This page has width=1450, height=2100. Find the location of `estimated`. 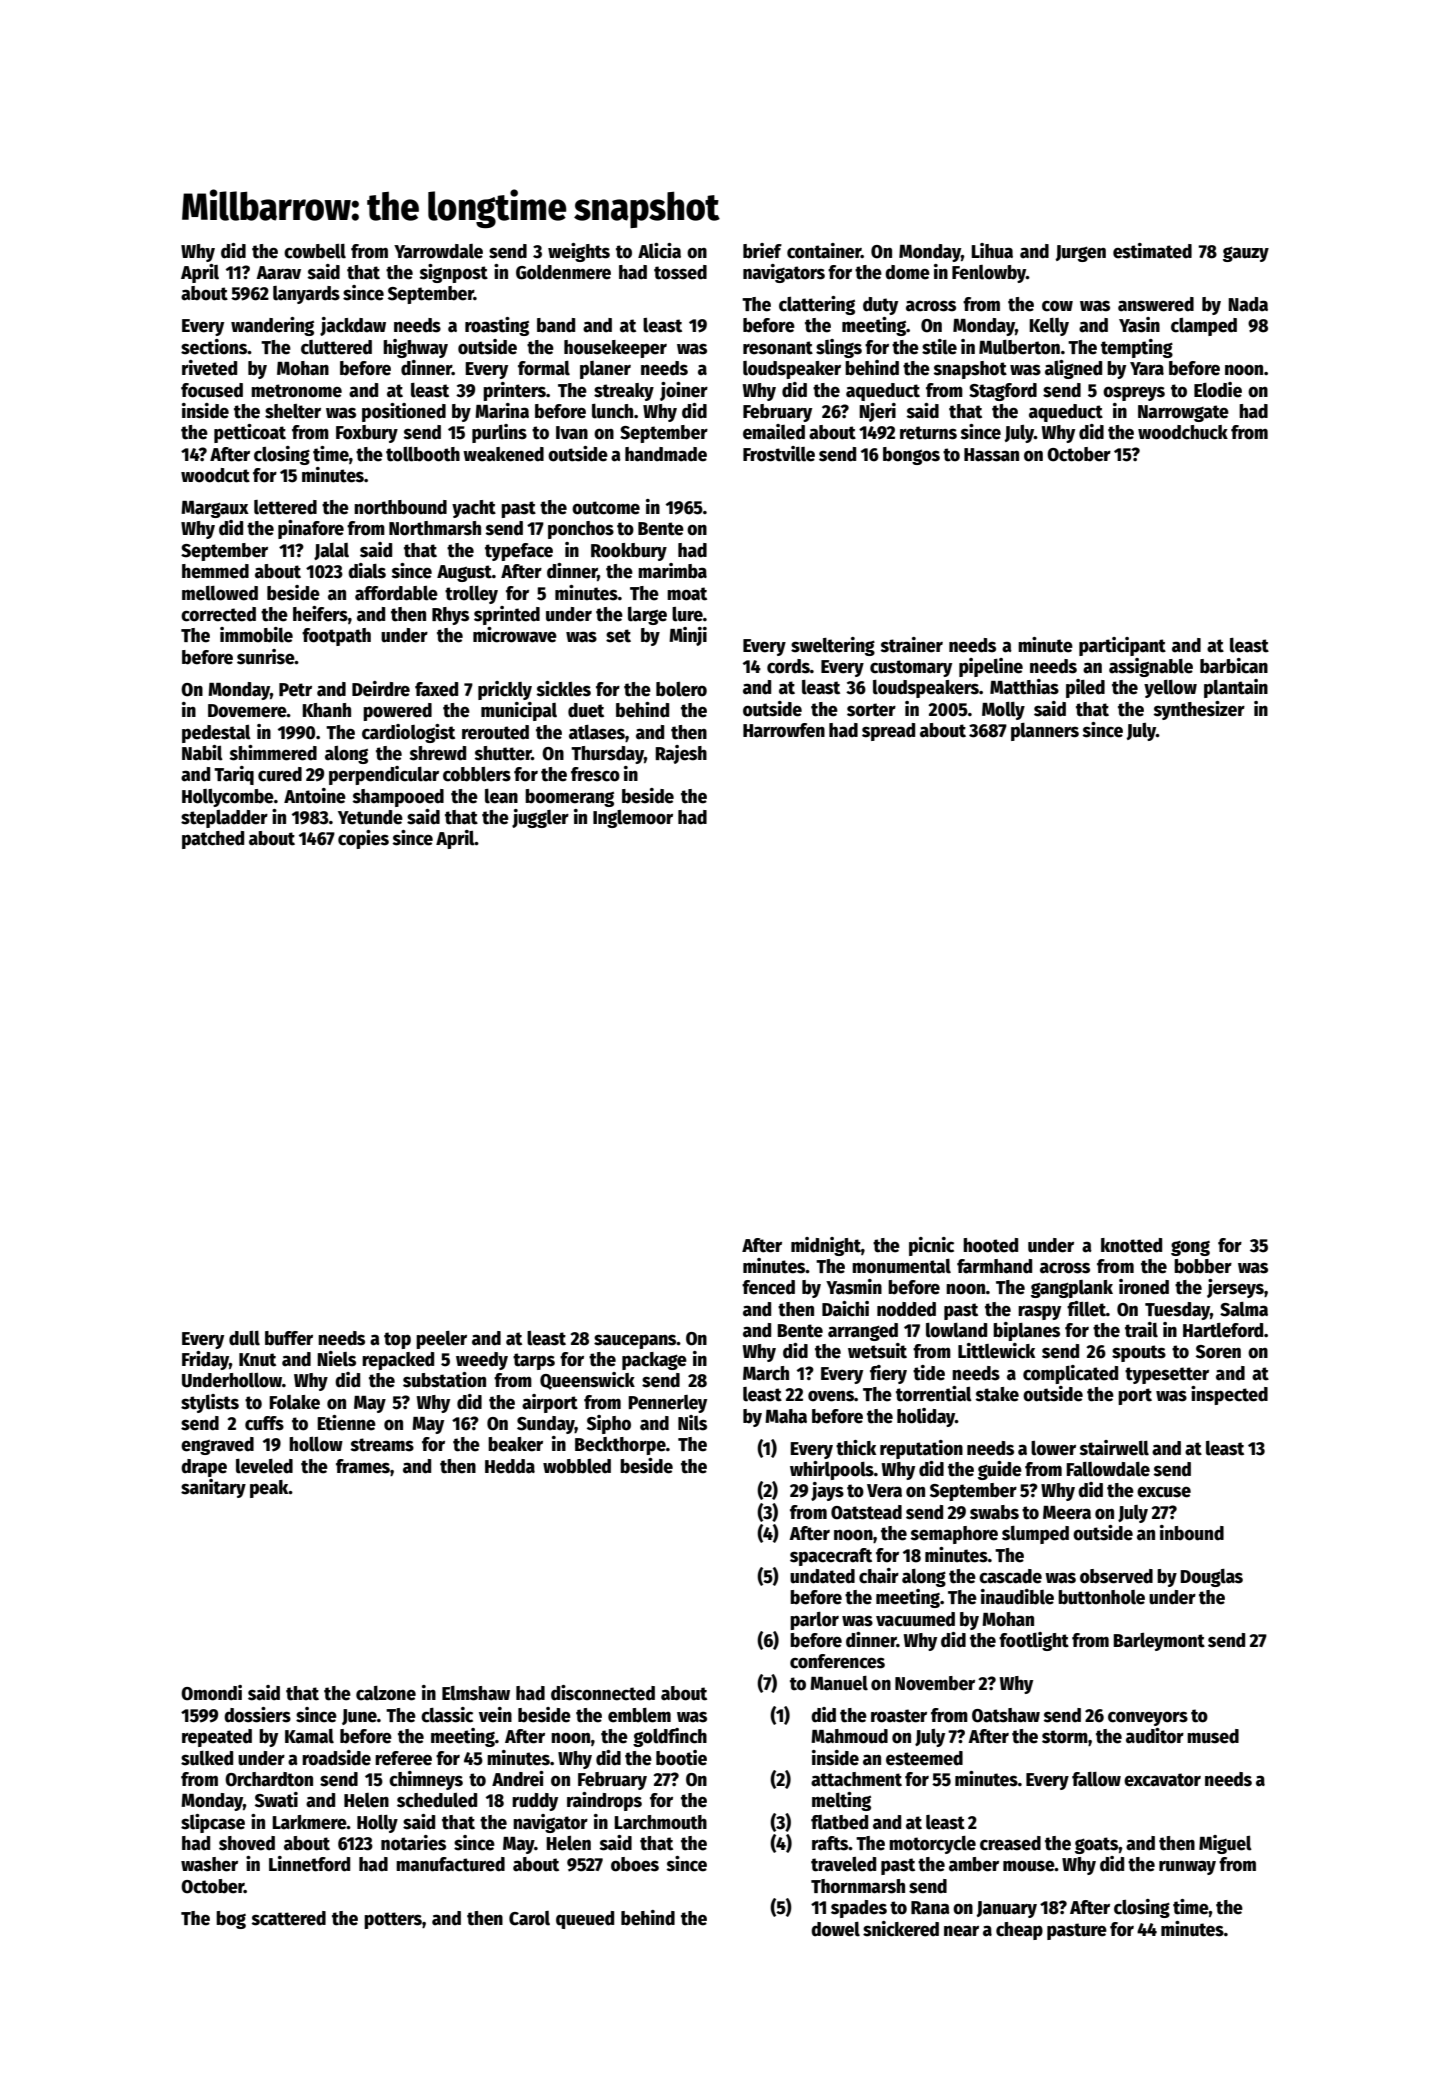

estimated is located at coordinates (1152, 251).
